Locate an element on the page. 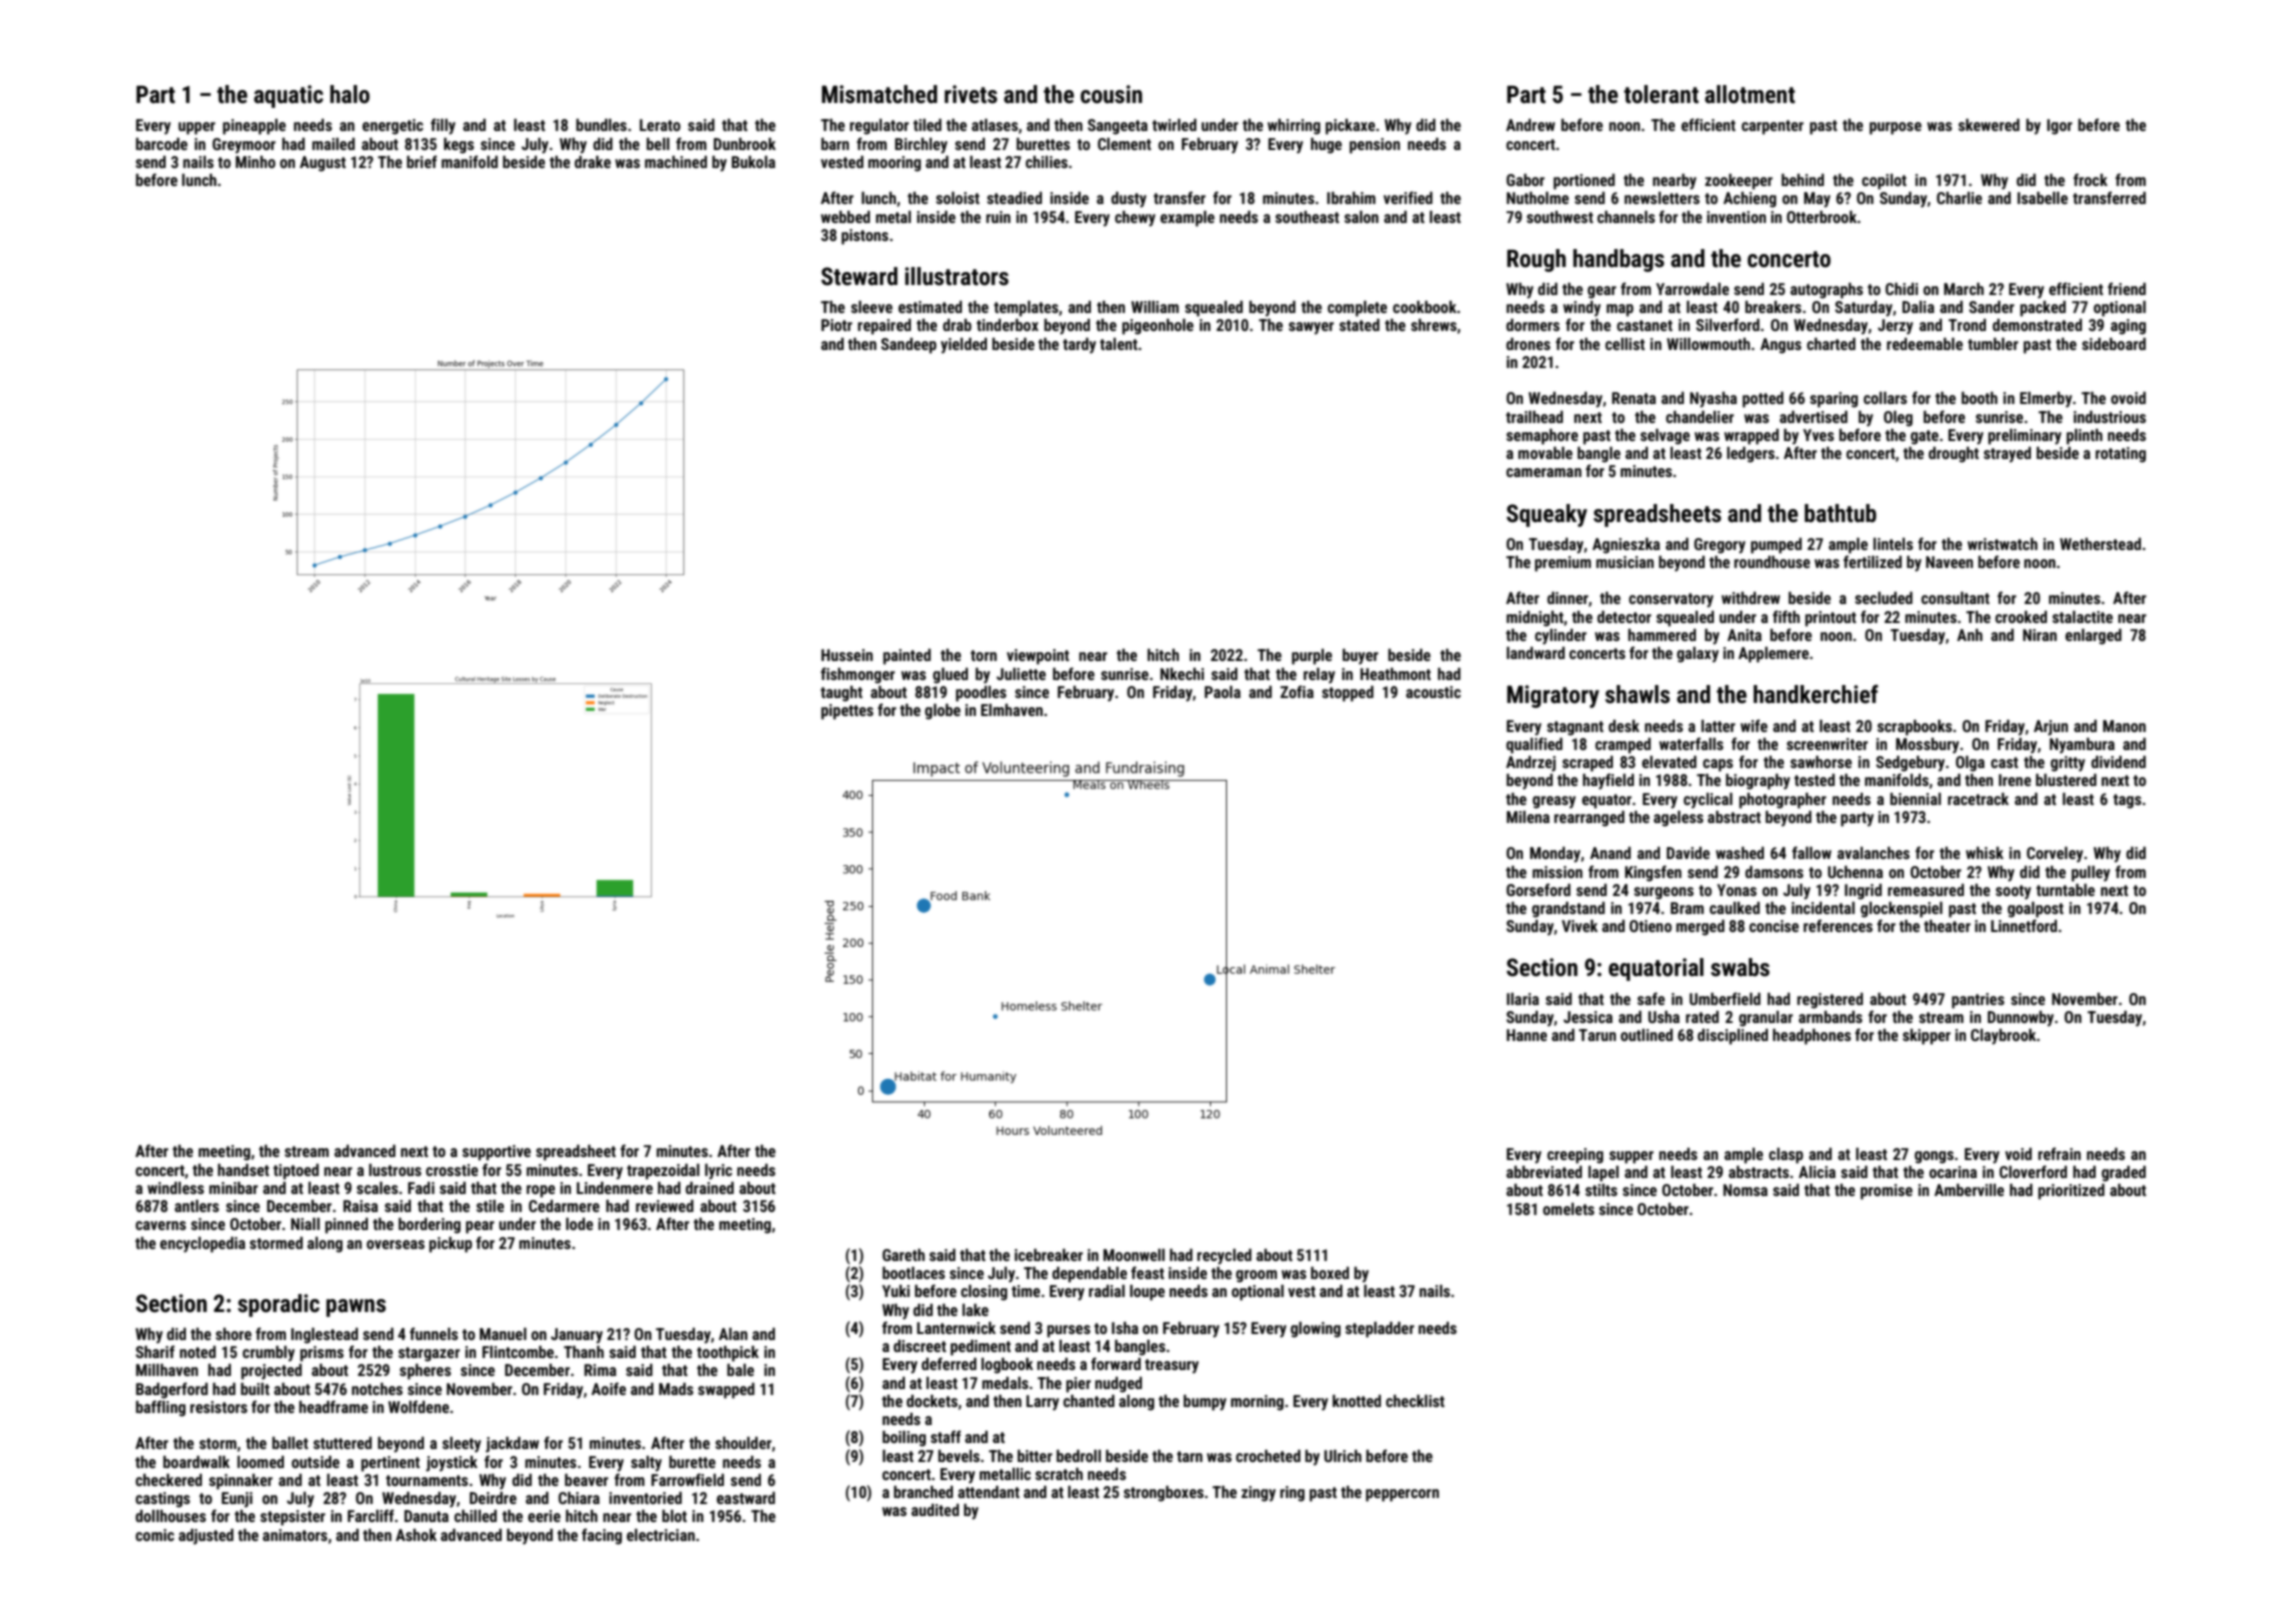  prioritized is located at coordinates (2071, 1192).
